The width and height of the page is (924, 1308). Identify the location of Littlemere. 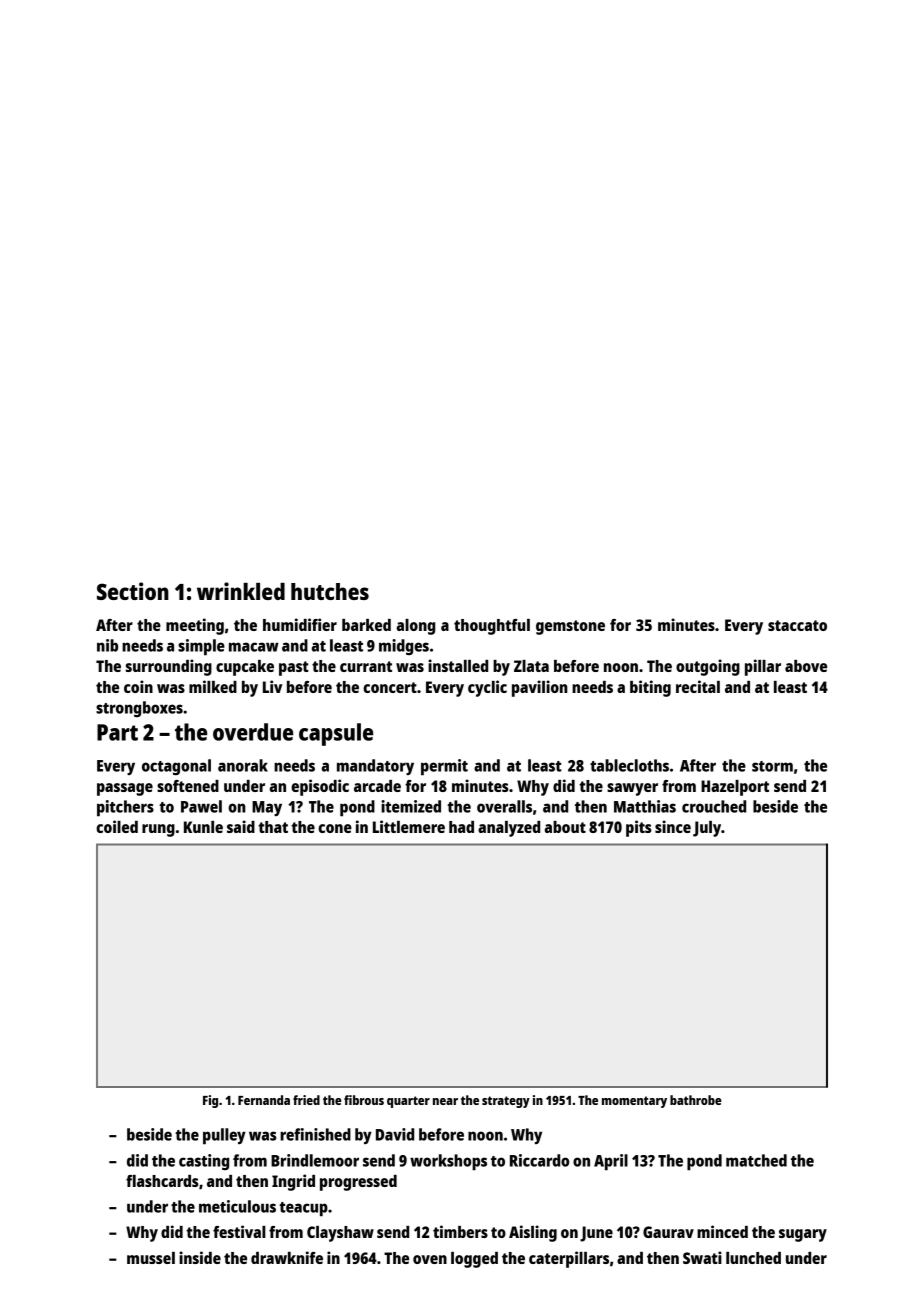
(409, 826).
